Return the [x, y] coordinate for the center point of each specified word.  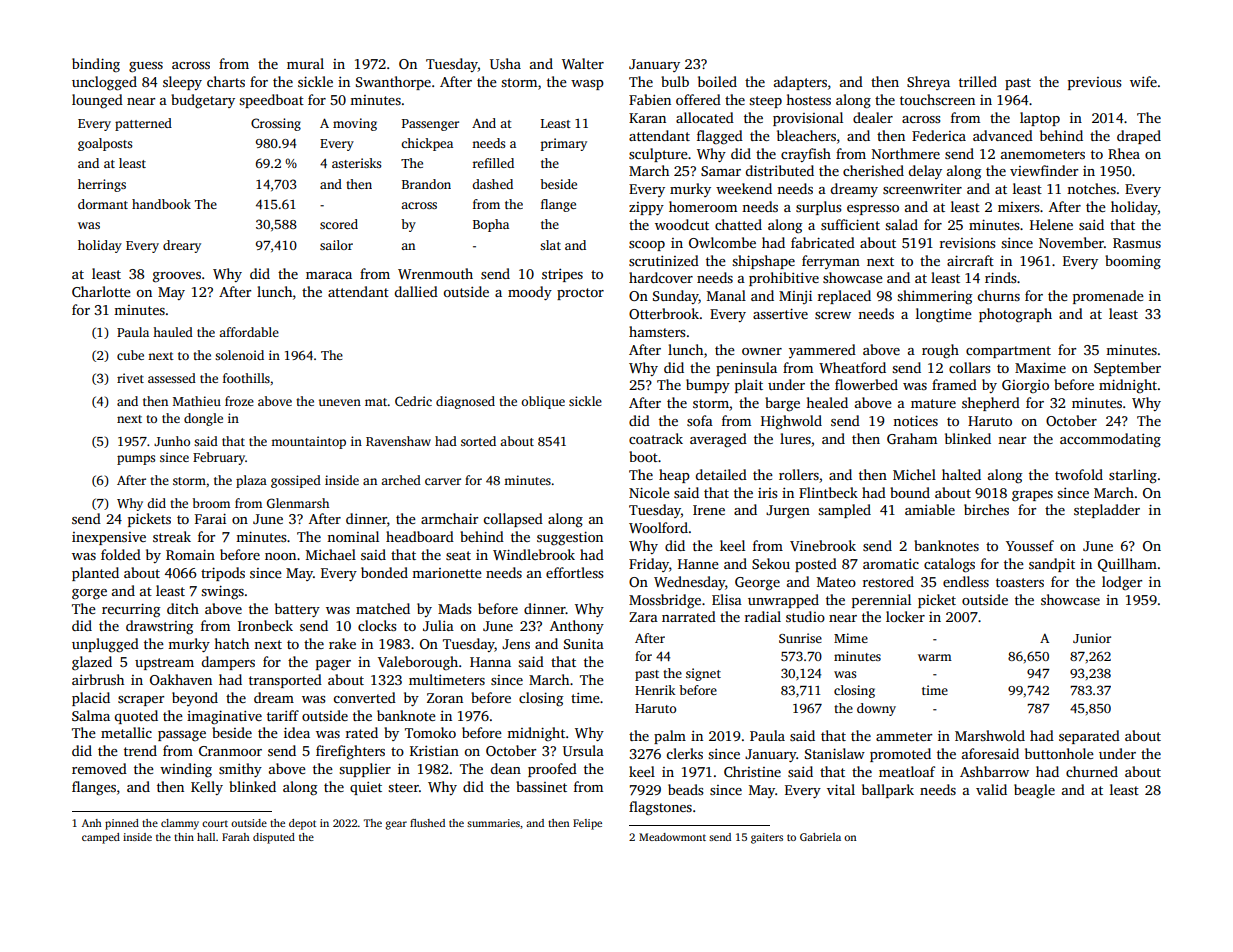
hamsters [657, 331]
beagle [1034, 791]
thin [184, 837]
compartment [1008, 352]
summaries [493, 823]
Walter [583, 63]
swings [222, 592]
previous [1094, 83]
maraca [329, 275]
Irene [709, 510]
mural [305, 63]
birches [986, 509]
